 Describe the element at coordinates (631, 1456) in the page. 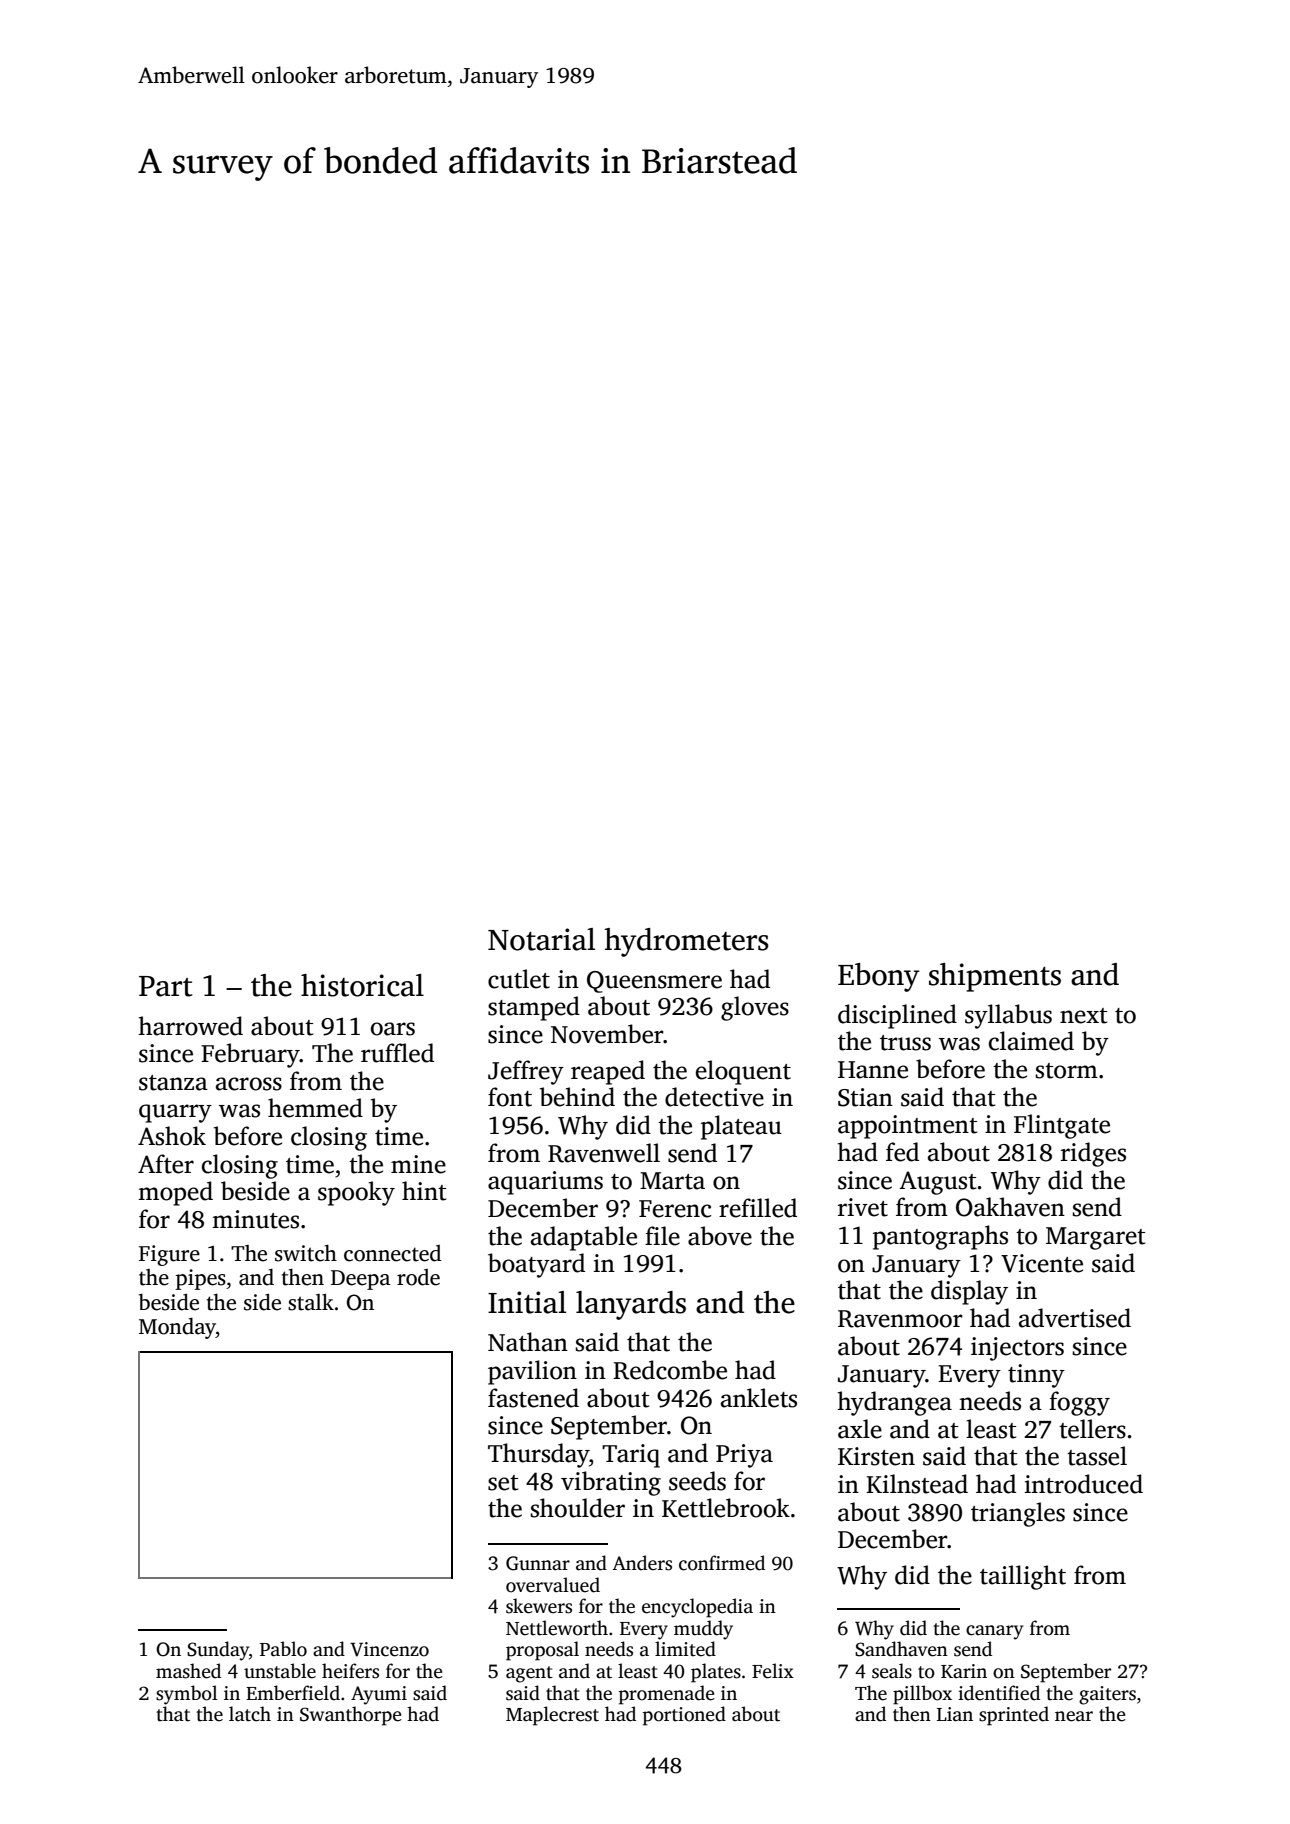

I see `Tariq` at that location.
